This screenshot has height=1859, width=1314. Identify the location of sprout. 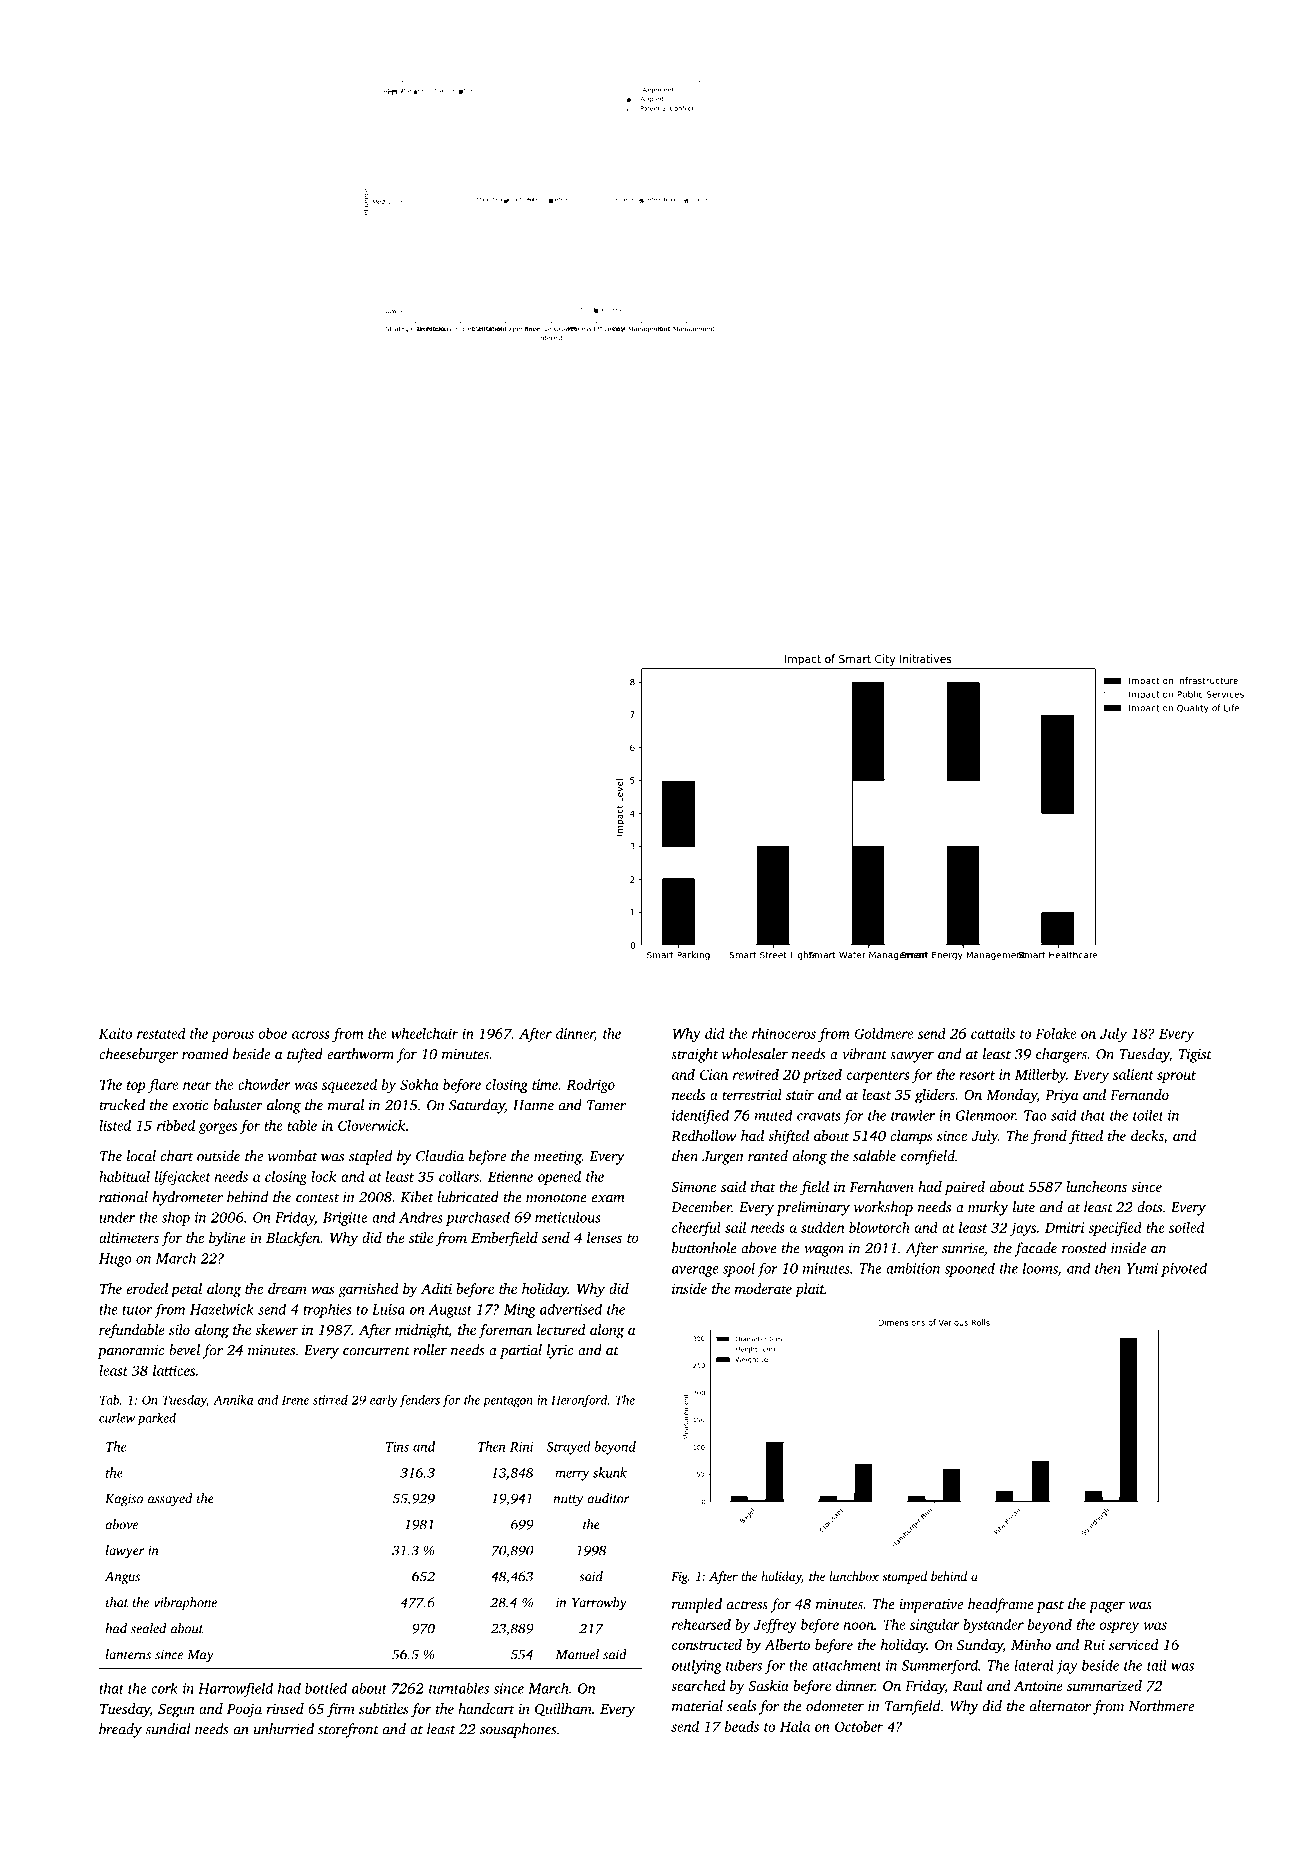
(1176, 1077).
